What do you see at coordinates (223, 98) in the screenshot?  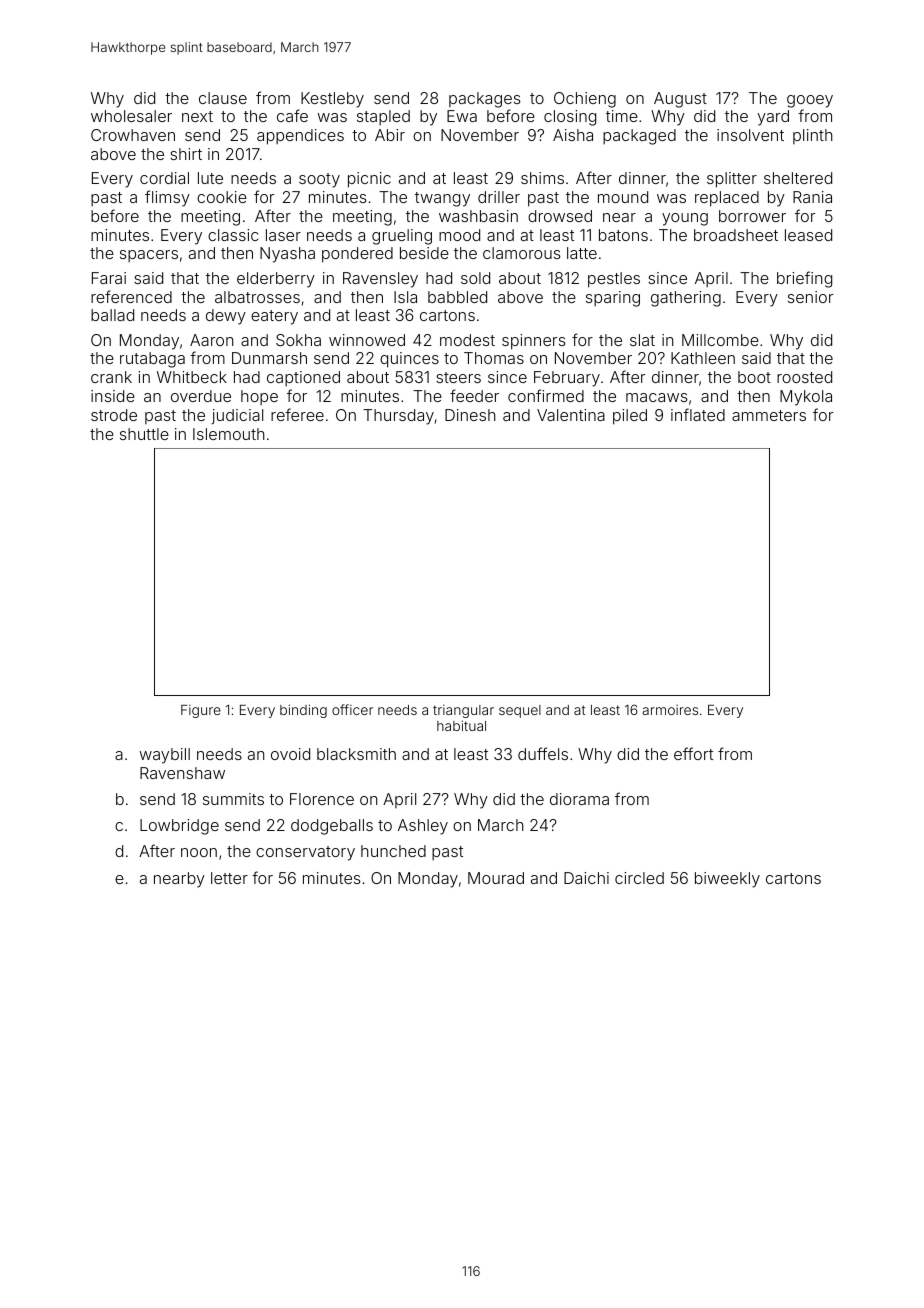 I see `clause` at bounding box center [223, 98].
